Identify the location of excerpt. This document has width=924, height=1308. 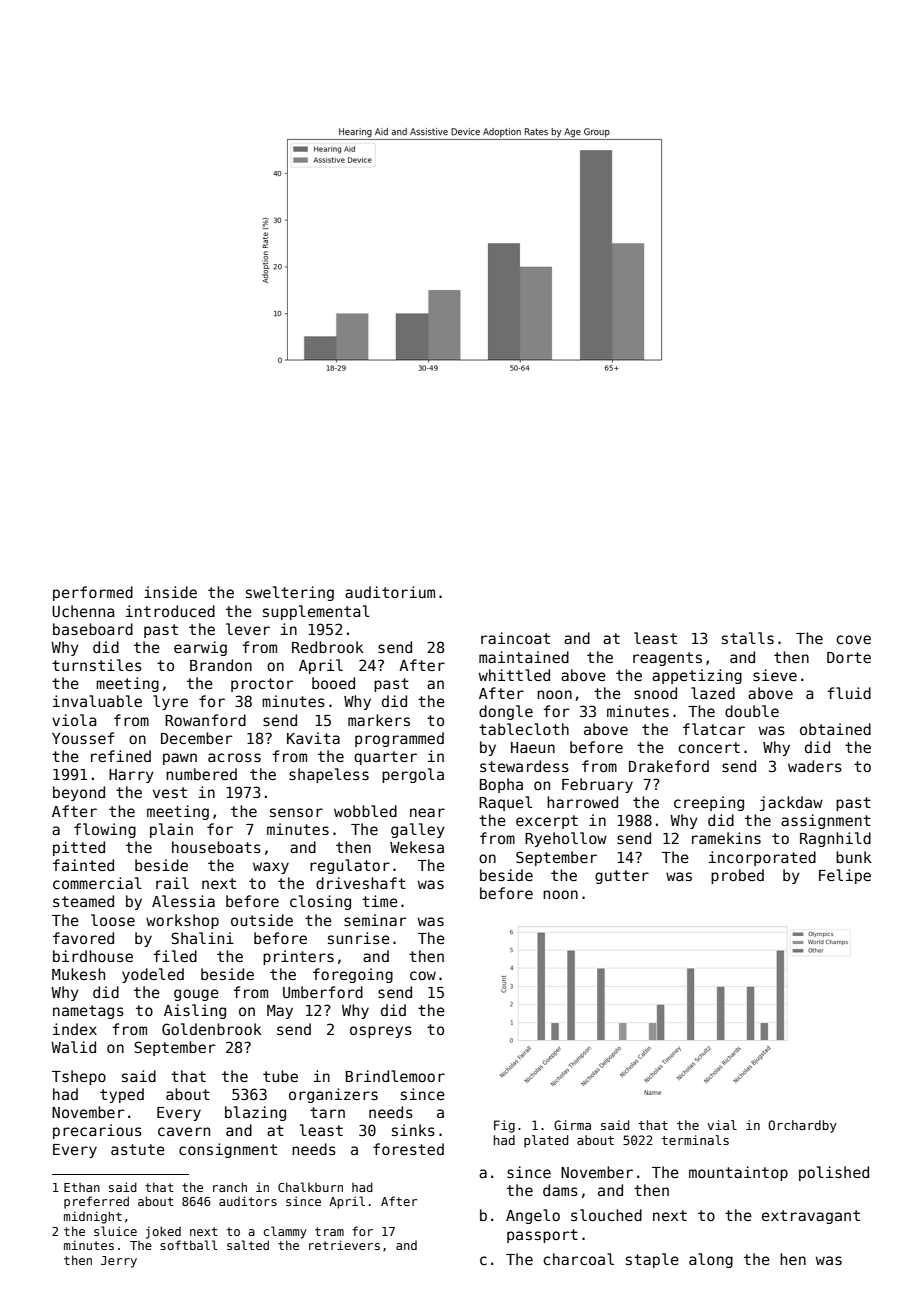
(547, 822).
